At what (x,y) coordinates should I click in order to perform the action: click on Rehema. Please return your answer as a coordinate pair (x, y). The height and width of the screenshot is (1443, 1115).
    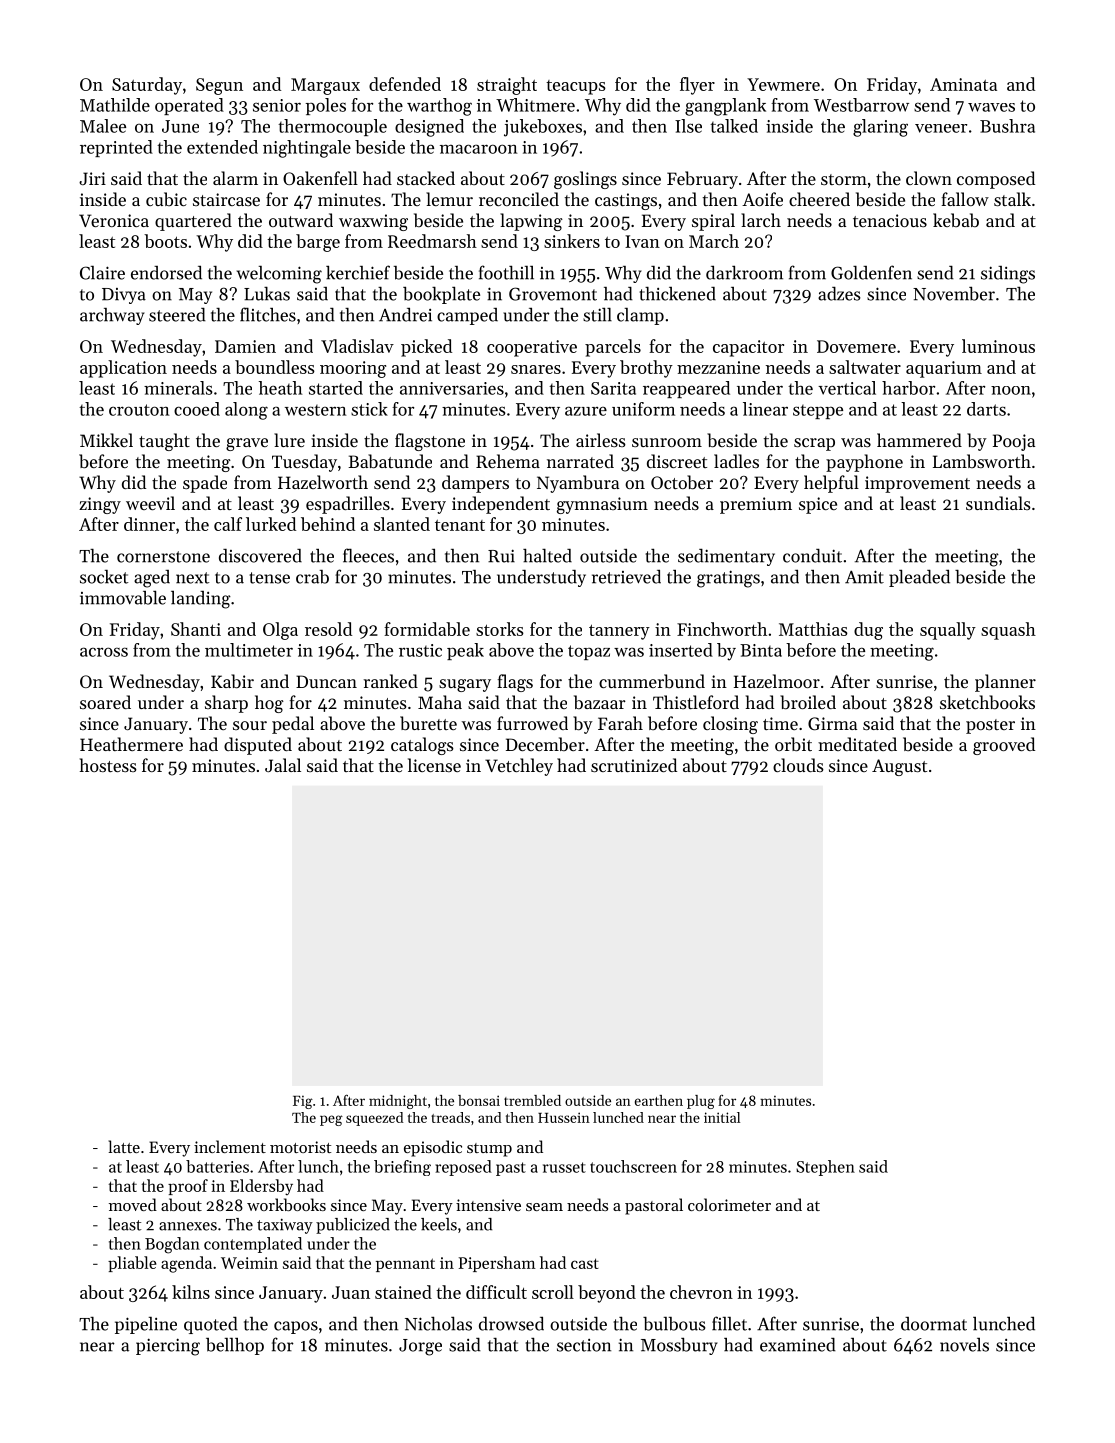
    Looking at the image, I should click on (508, 461).
